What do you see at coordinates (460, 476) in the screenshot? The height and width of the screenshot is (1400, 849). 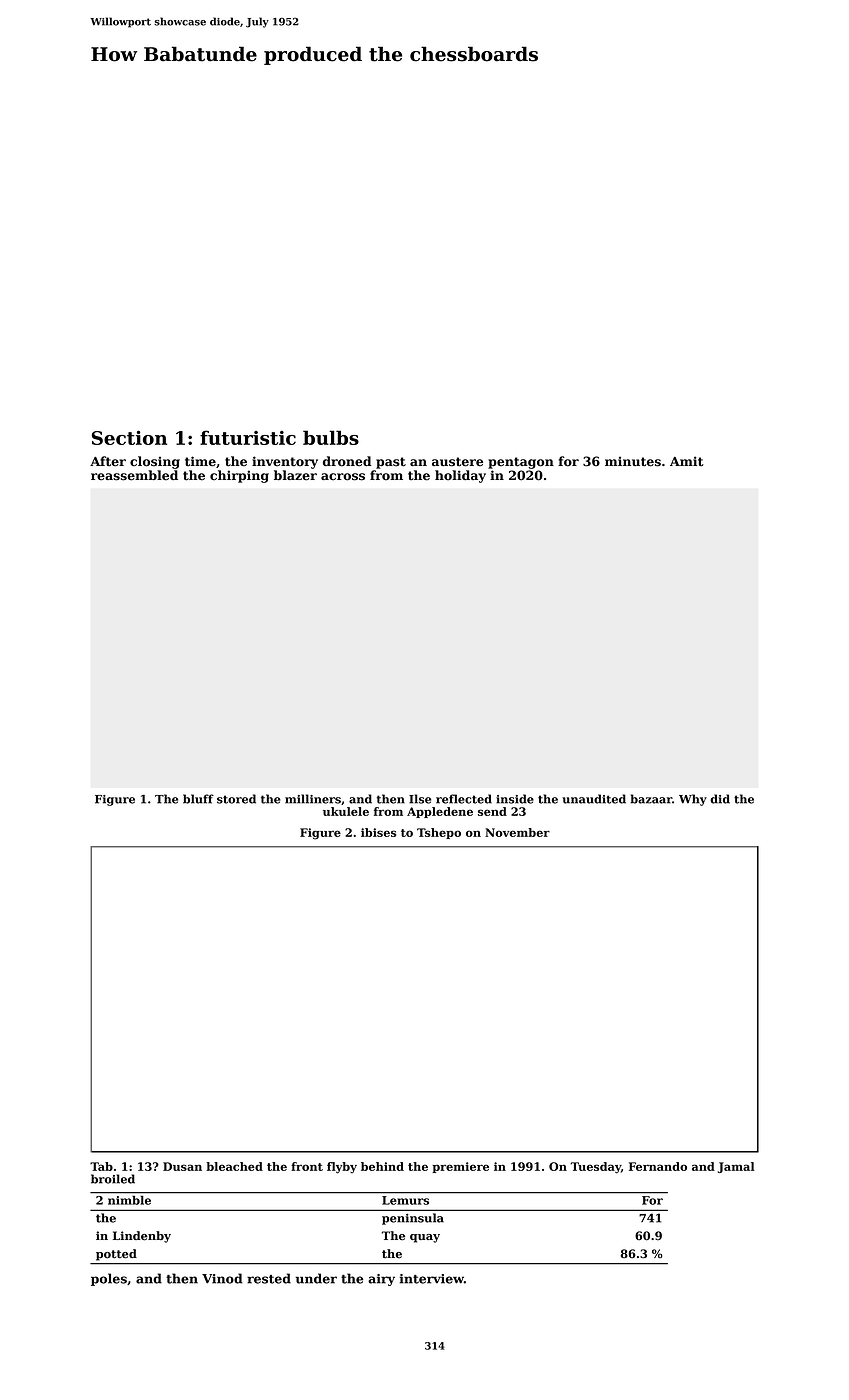 I see `holiday` at bounding box center [460, 476].
